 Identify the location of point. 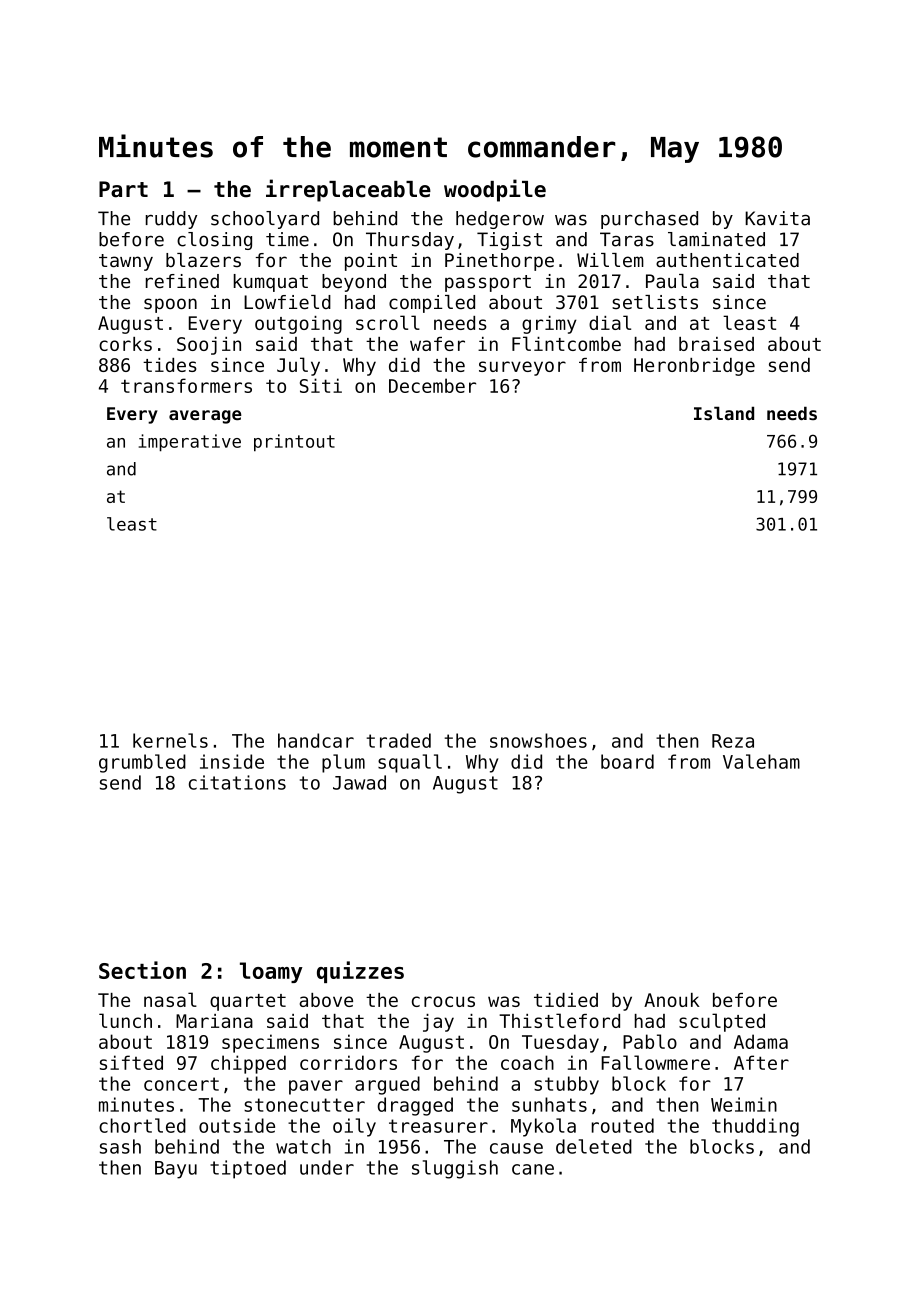
(371, 262).
